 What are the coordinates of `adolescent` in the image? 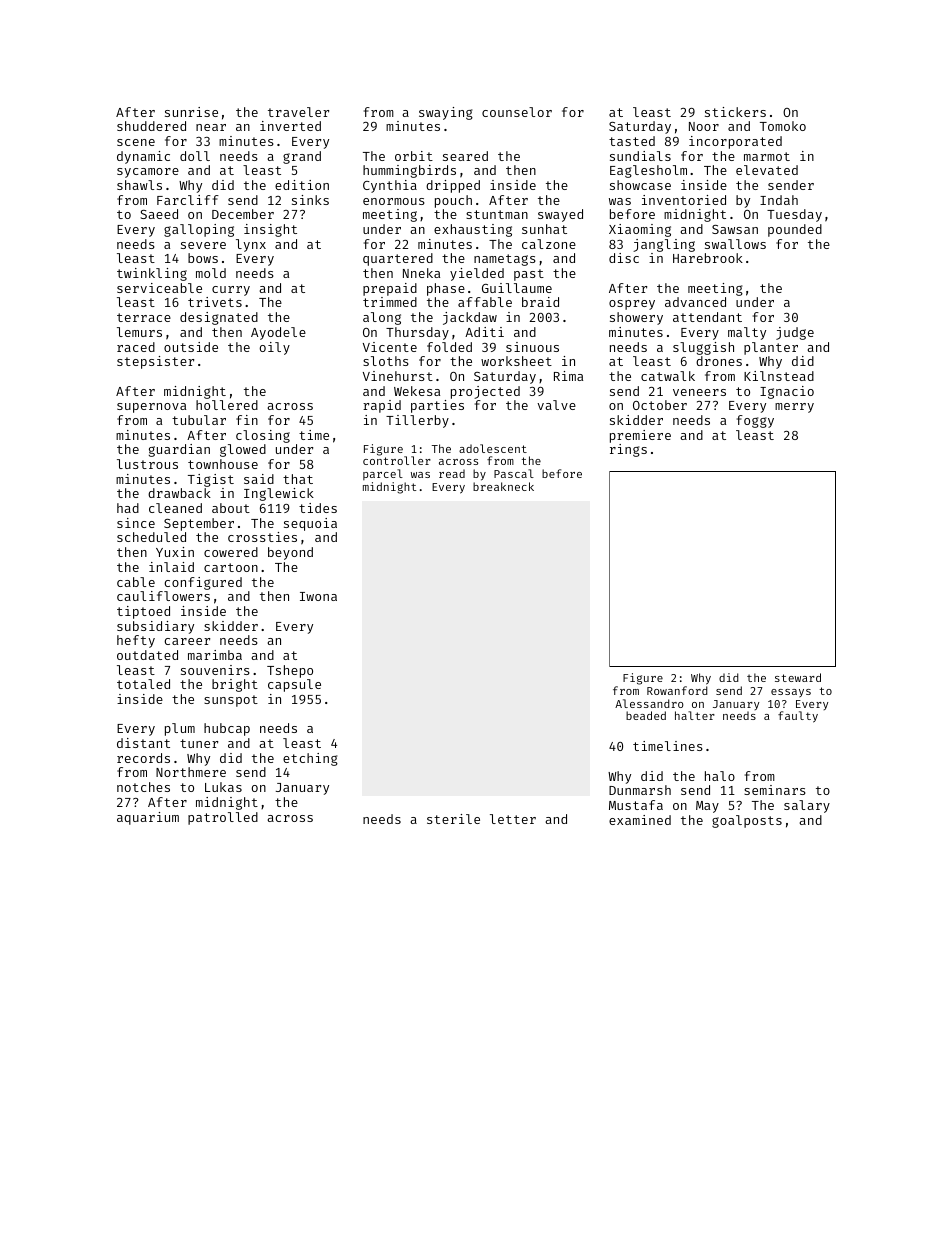 It's located at (493, 448).
